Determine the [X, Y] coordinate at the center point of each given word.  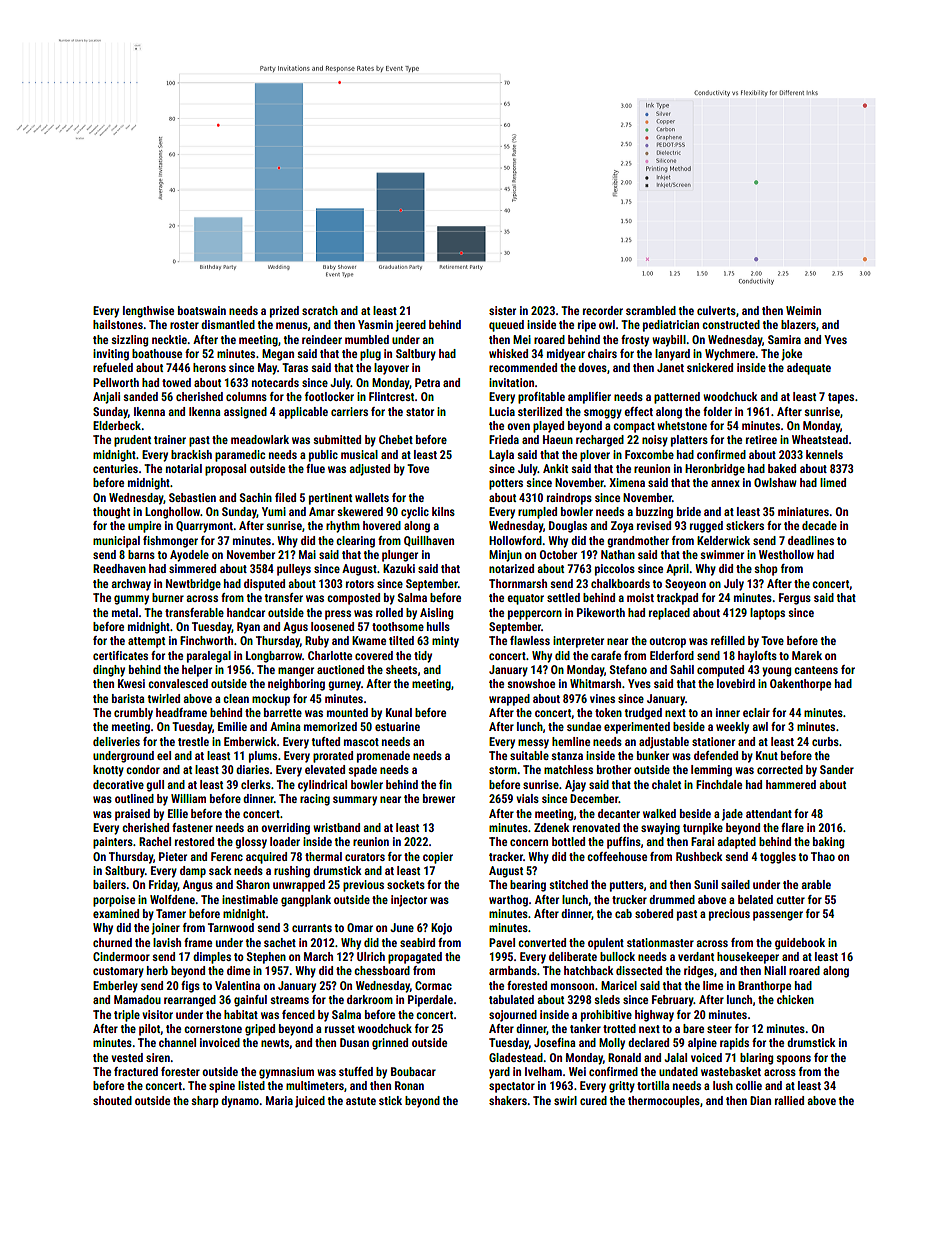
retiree [761, 439]
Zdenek [552, 827]
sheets [401, 669]
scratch [320, 310]
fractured [136, 1071]
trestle [193, 741]
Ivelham [543, 1071]
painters [113, 843]
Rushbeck [699, 856]
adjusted [369, 470]
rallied [789, 1100]
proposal [225, 470]
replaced [669, 614]
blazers [798, 324]
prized [284, 312]
